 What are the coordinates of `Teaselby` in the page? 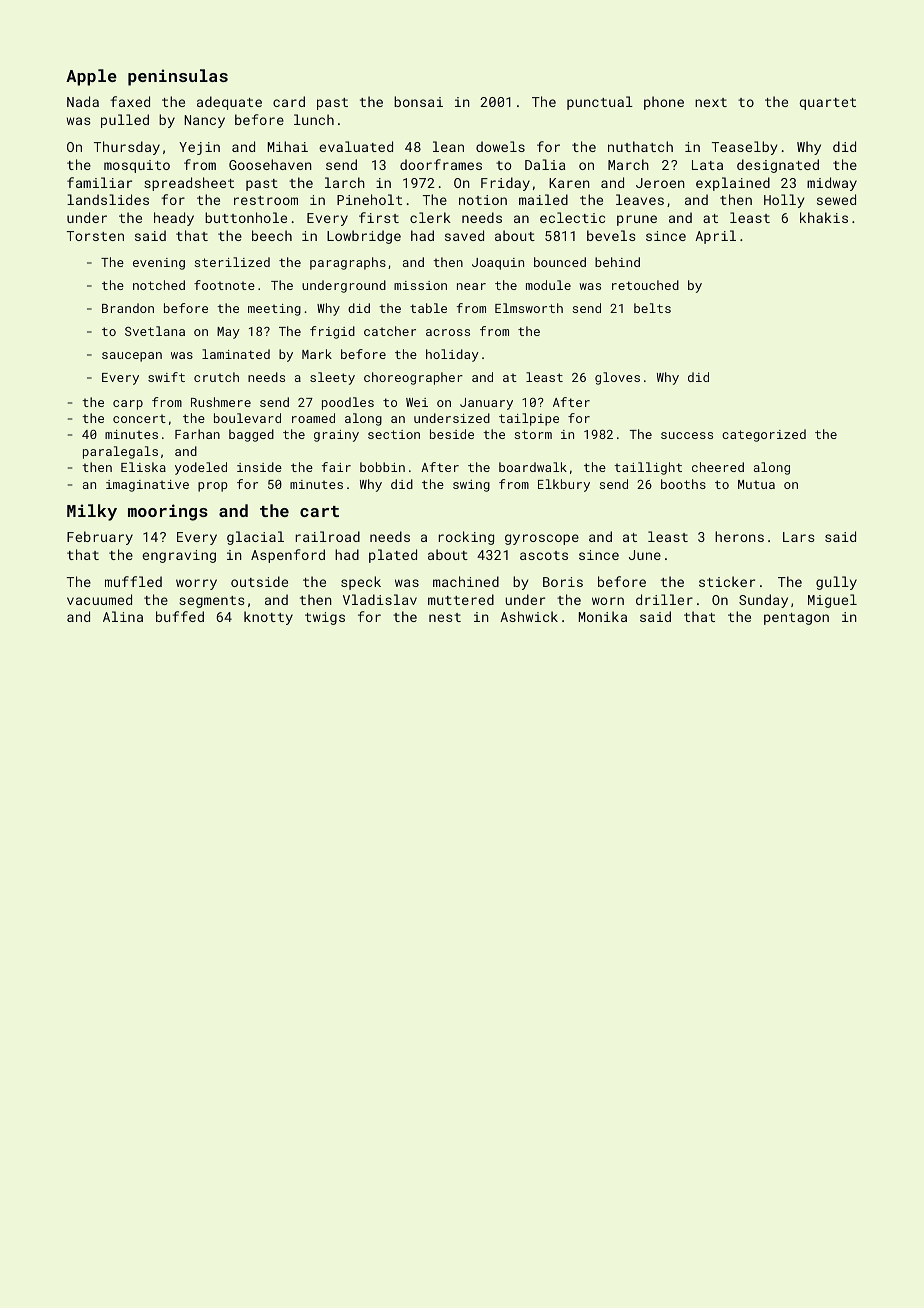 It's located at (745, 148).
